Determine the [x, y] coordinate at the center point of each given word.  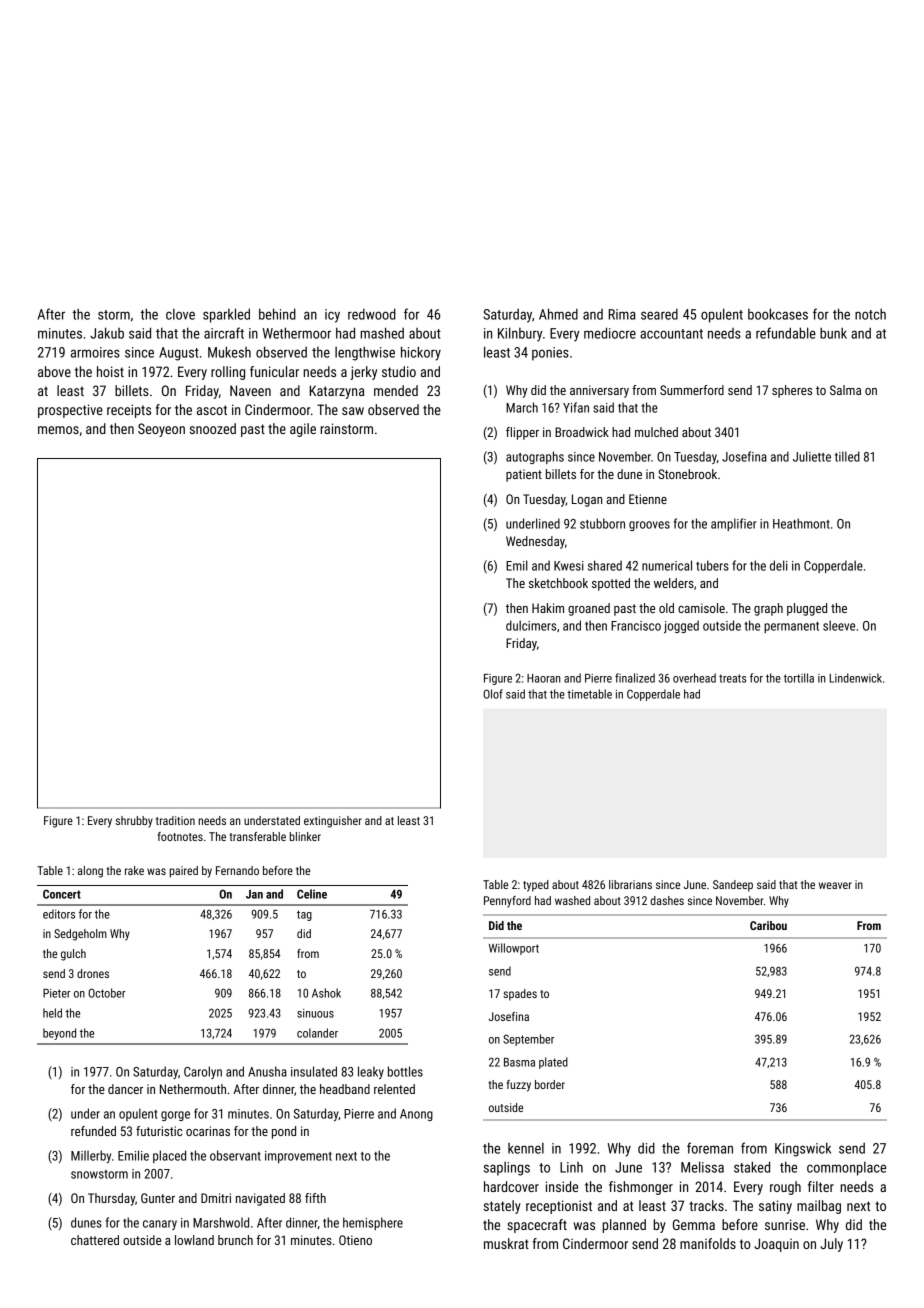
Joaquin [776, 1245]
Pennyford [507, 902]
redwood [372, 314]
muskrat [506, 1243]
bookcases [778, 314]
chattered [95, 1240]
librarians [630, 884]
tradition [175, 820]
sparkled [226, 315]
